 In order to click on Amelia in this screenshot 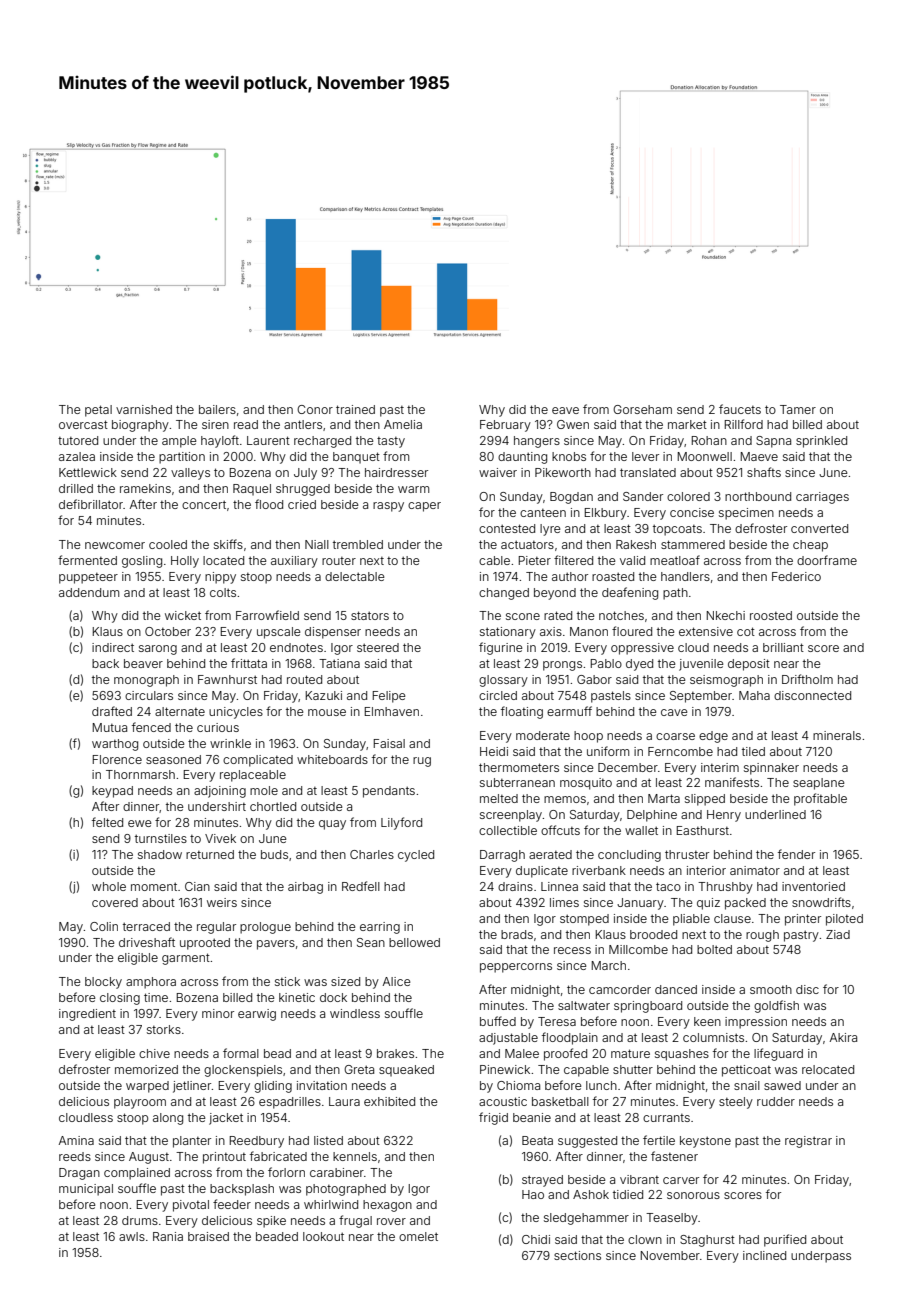, I will do `click(403, 424)`.
